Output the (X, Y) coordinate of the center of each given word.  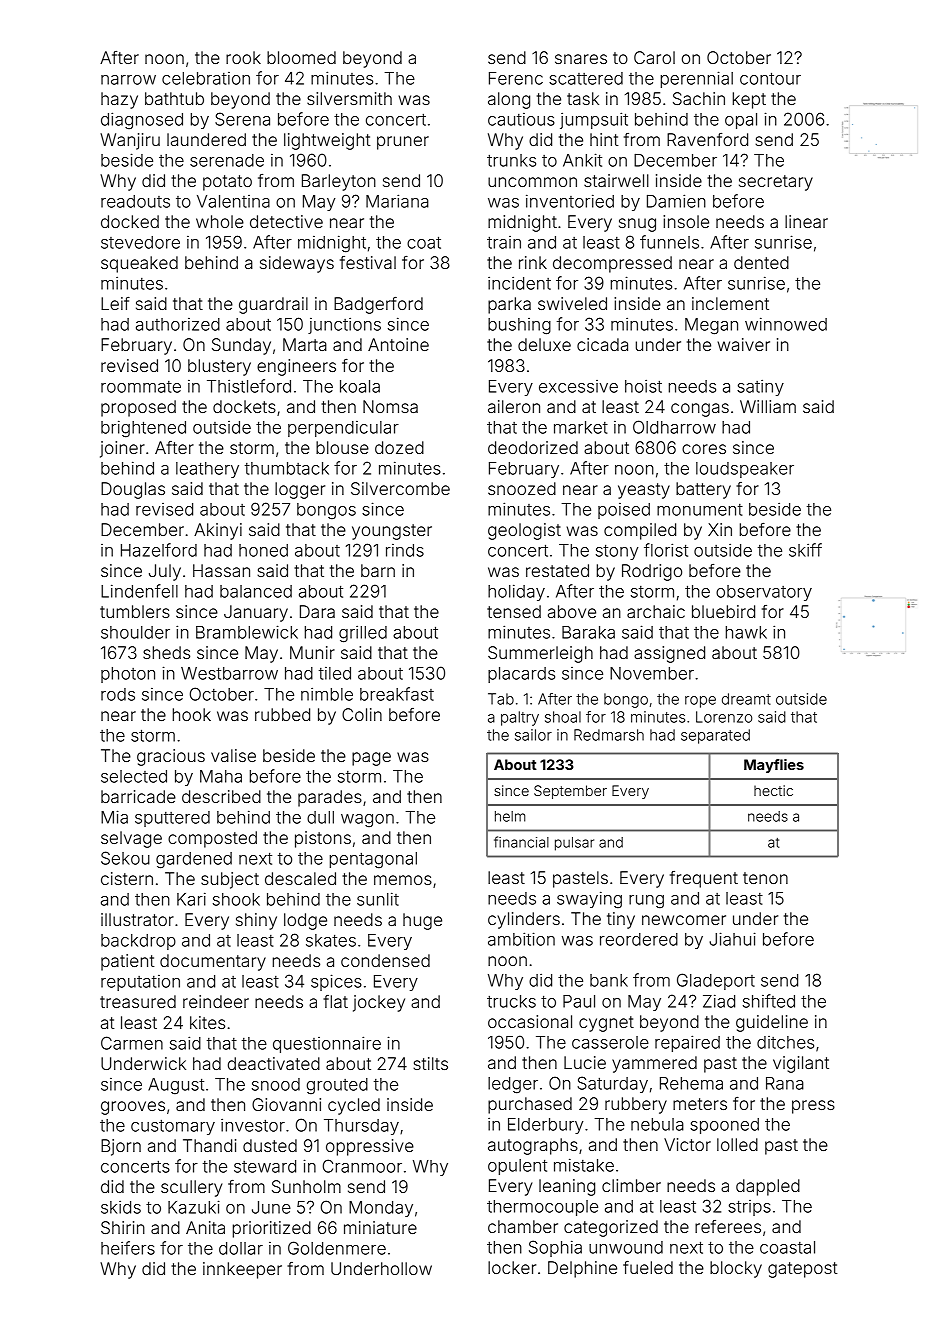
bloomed (301, 57)
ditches (785, 1042)
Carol (654, 57)
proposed (138, 408)
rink (533, 262)
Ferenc (516, 78)
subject (230, 880)
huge (422, 921)
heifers (128, 1248)
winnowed (786, 324)
